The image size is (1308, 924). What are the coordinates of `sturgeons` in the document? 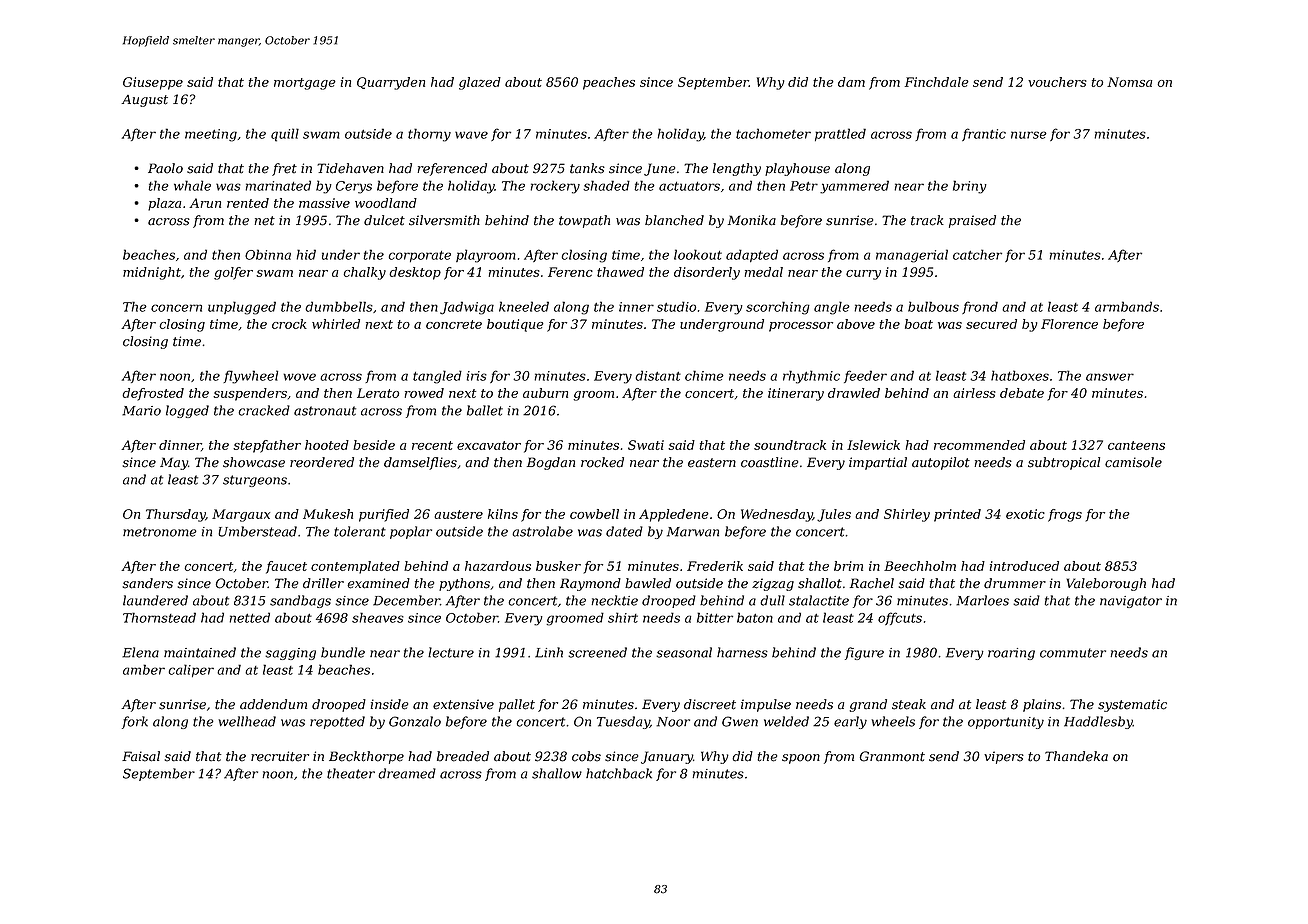 It's located at (255, 481).
